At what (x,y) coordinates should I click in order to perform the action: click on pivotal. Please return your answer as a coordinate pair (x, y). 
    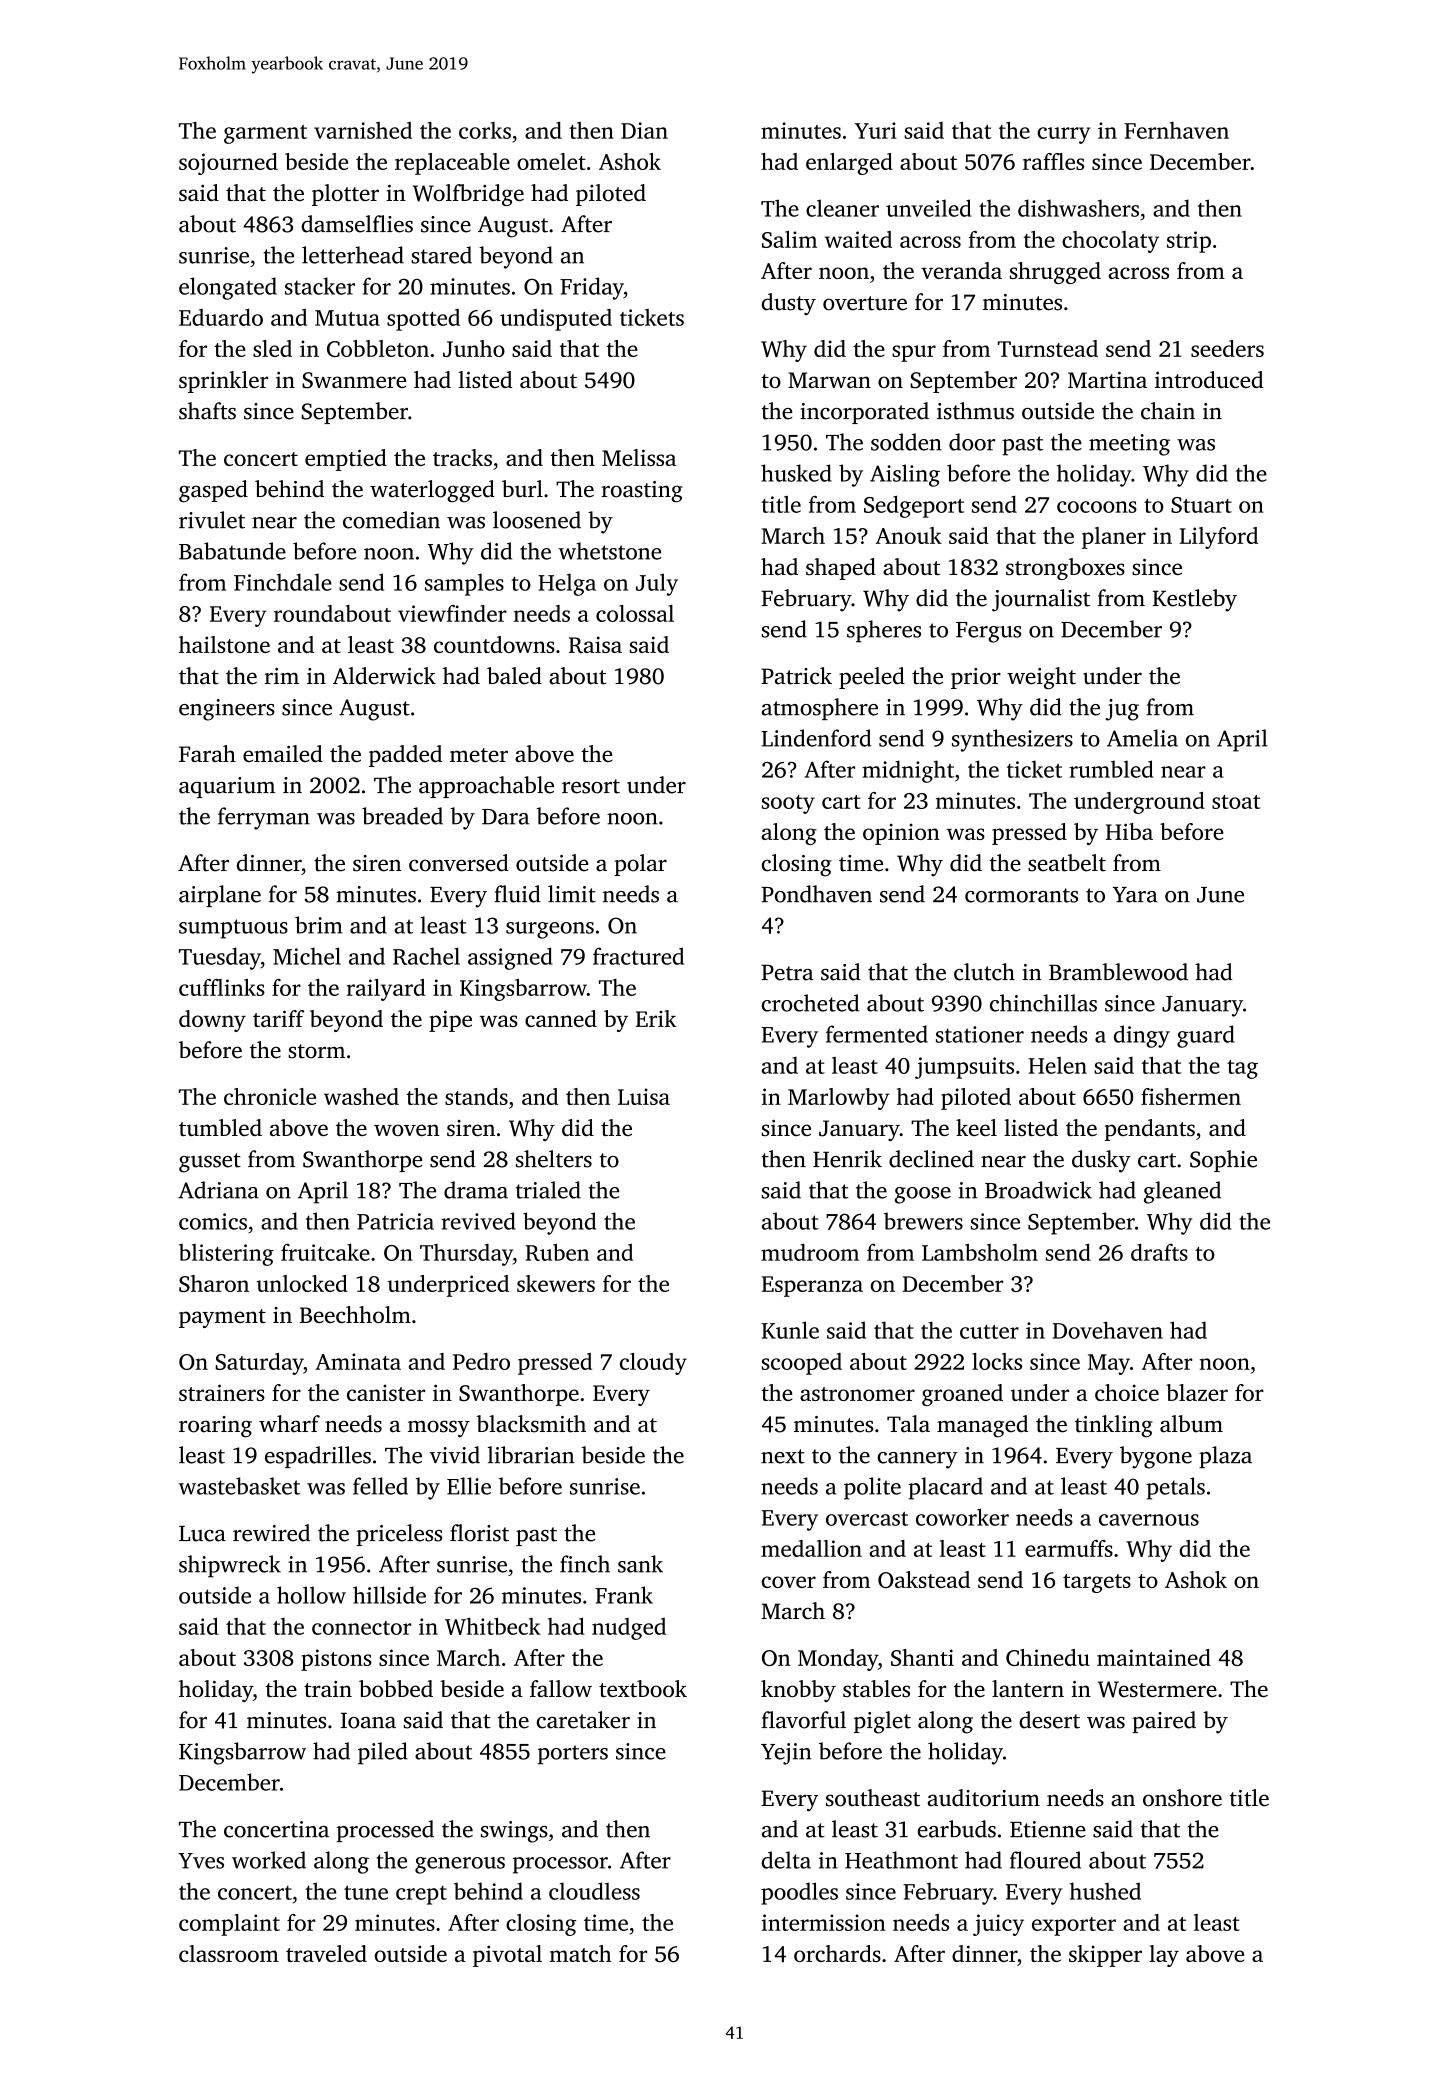
    Looking at the image, I should click on (507, 1956).
